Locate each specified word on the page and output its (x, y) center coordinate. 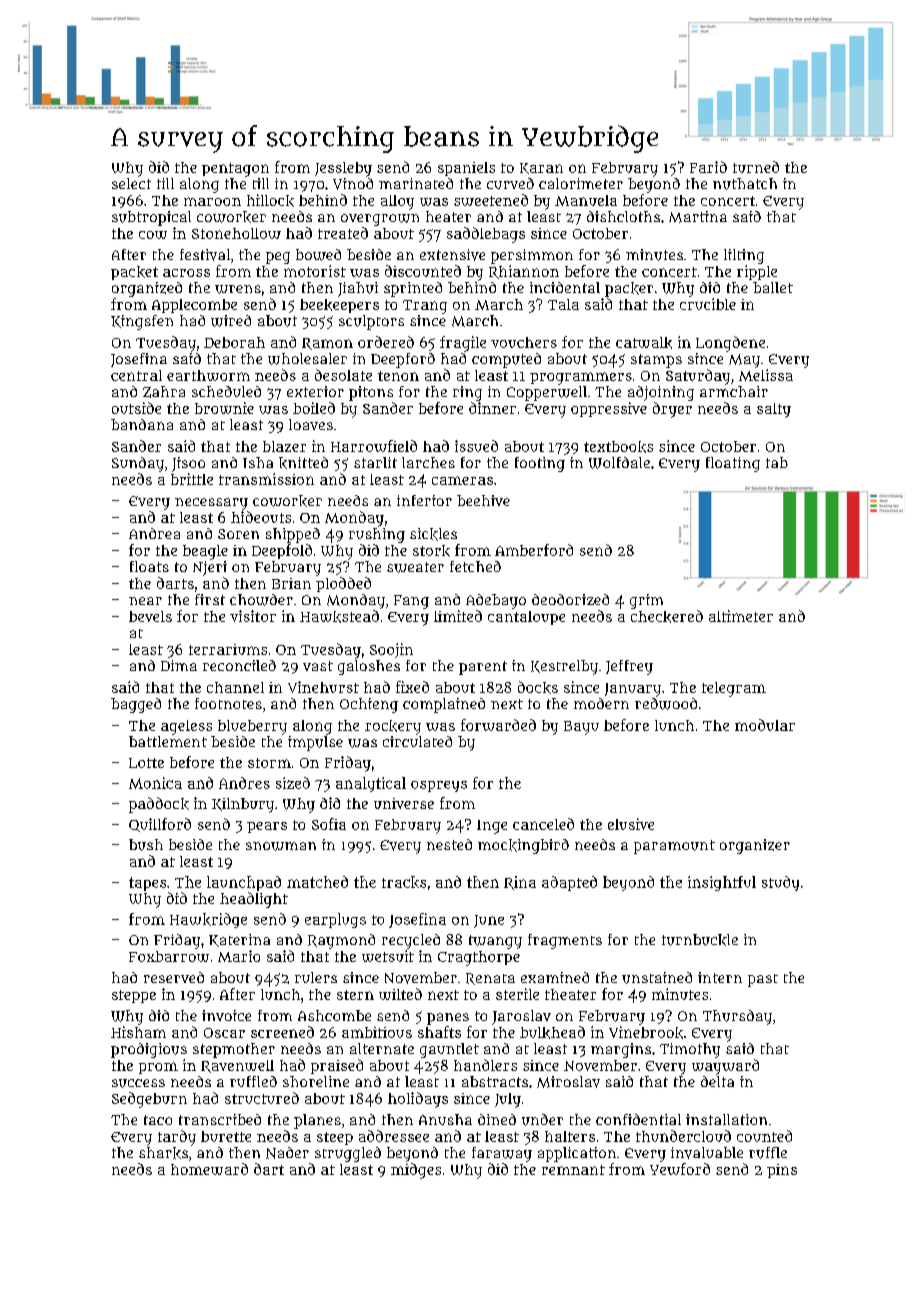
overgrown (380, 220)
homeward (209, 1169)
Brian (291, 583)
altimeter (741, 616)
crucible (708, 304)
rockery (393, 727)
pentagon (235, 170)
